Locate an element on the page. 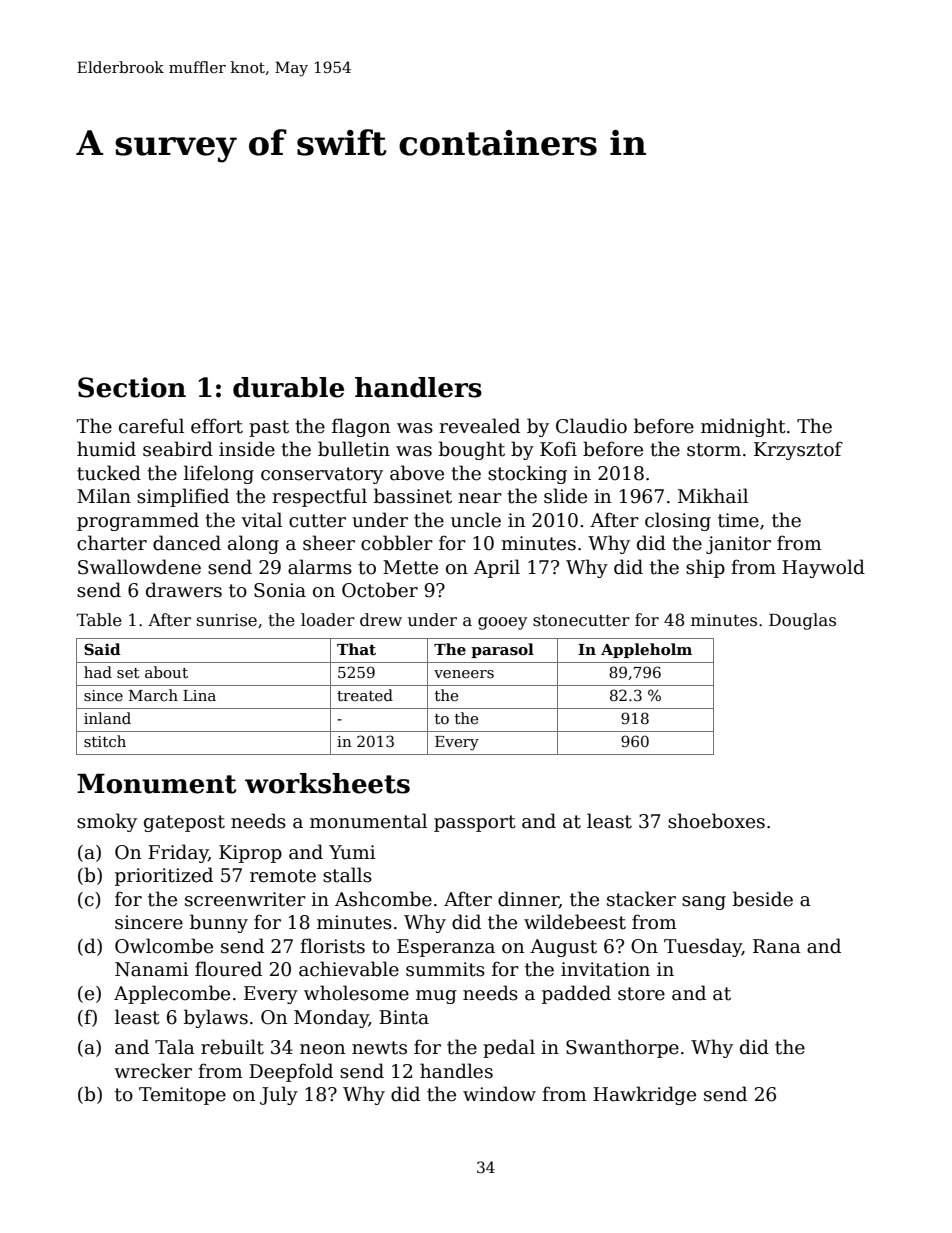 This page has width=952, height=1233. shoeboxes is located at coordinates (716, 821).
